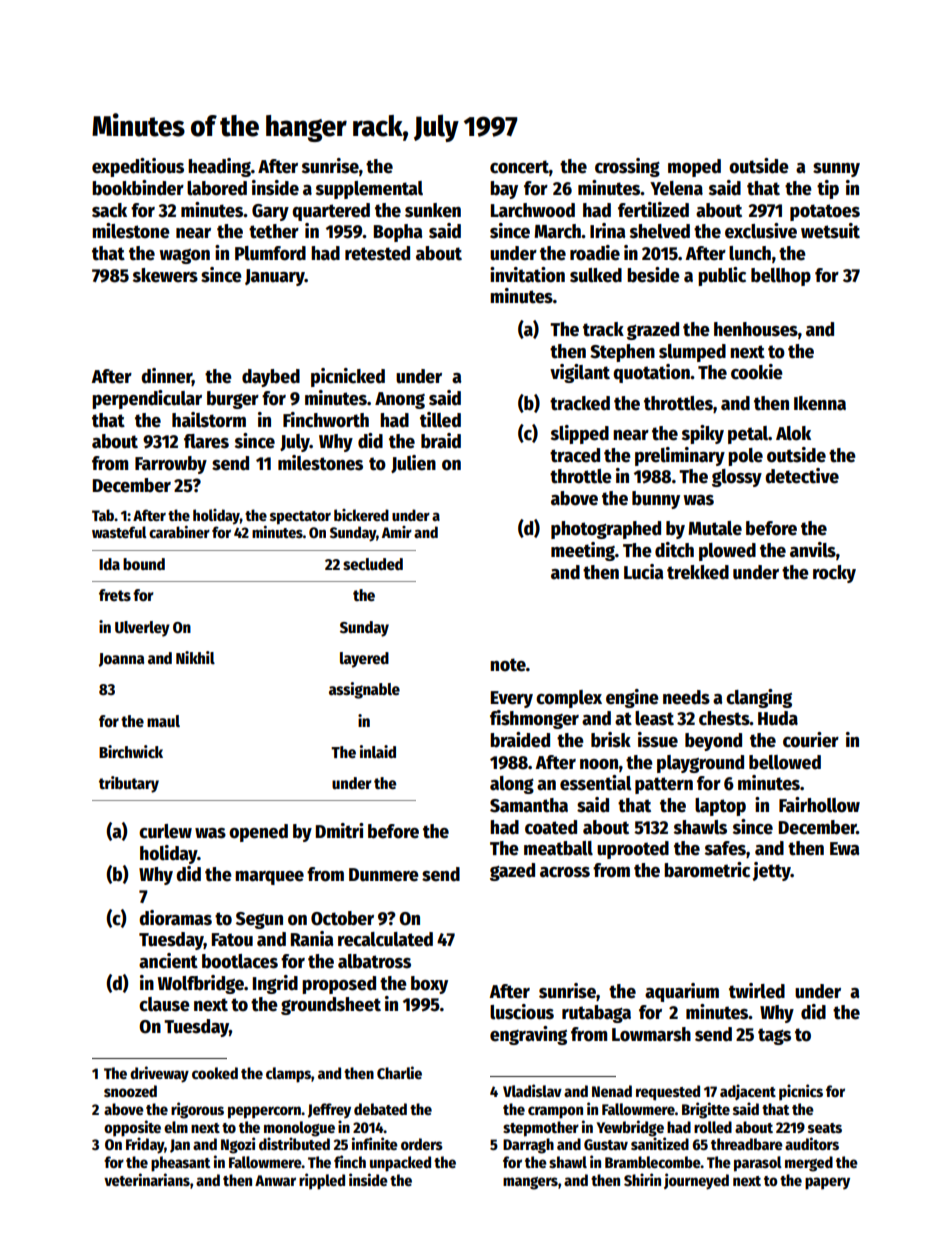  Describe the element at coordinates (820, 403) in the screenshot. I see `Ikenna` at that location.
